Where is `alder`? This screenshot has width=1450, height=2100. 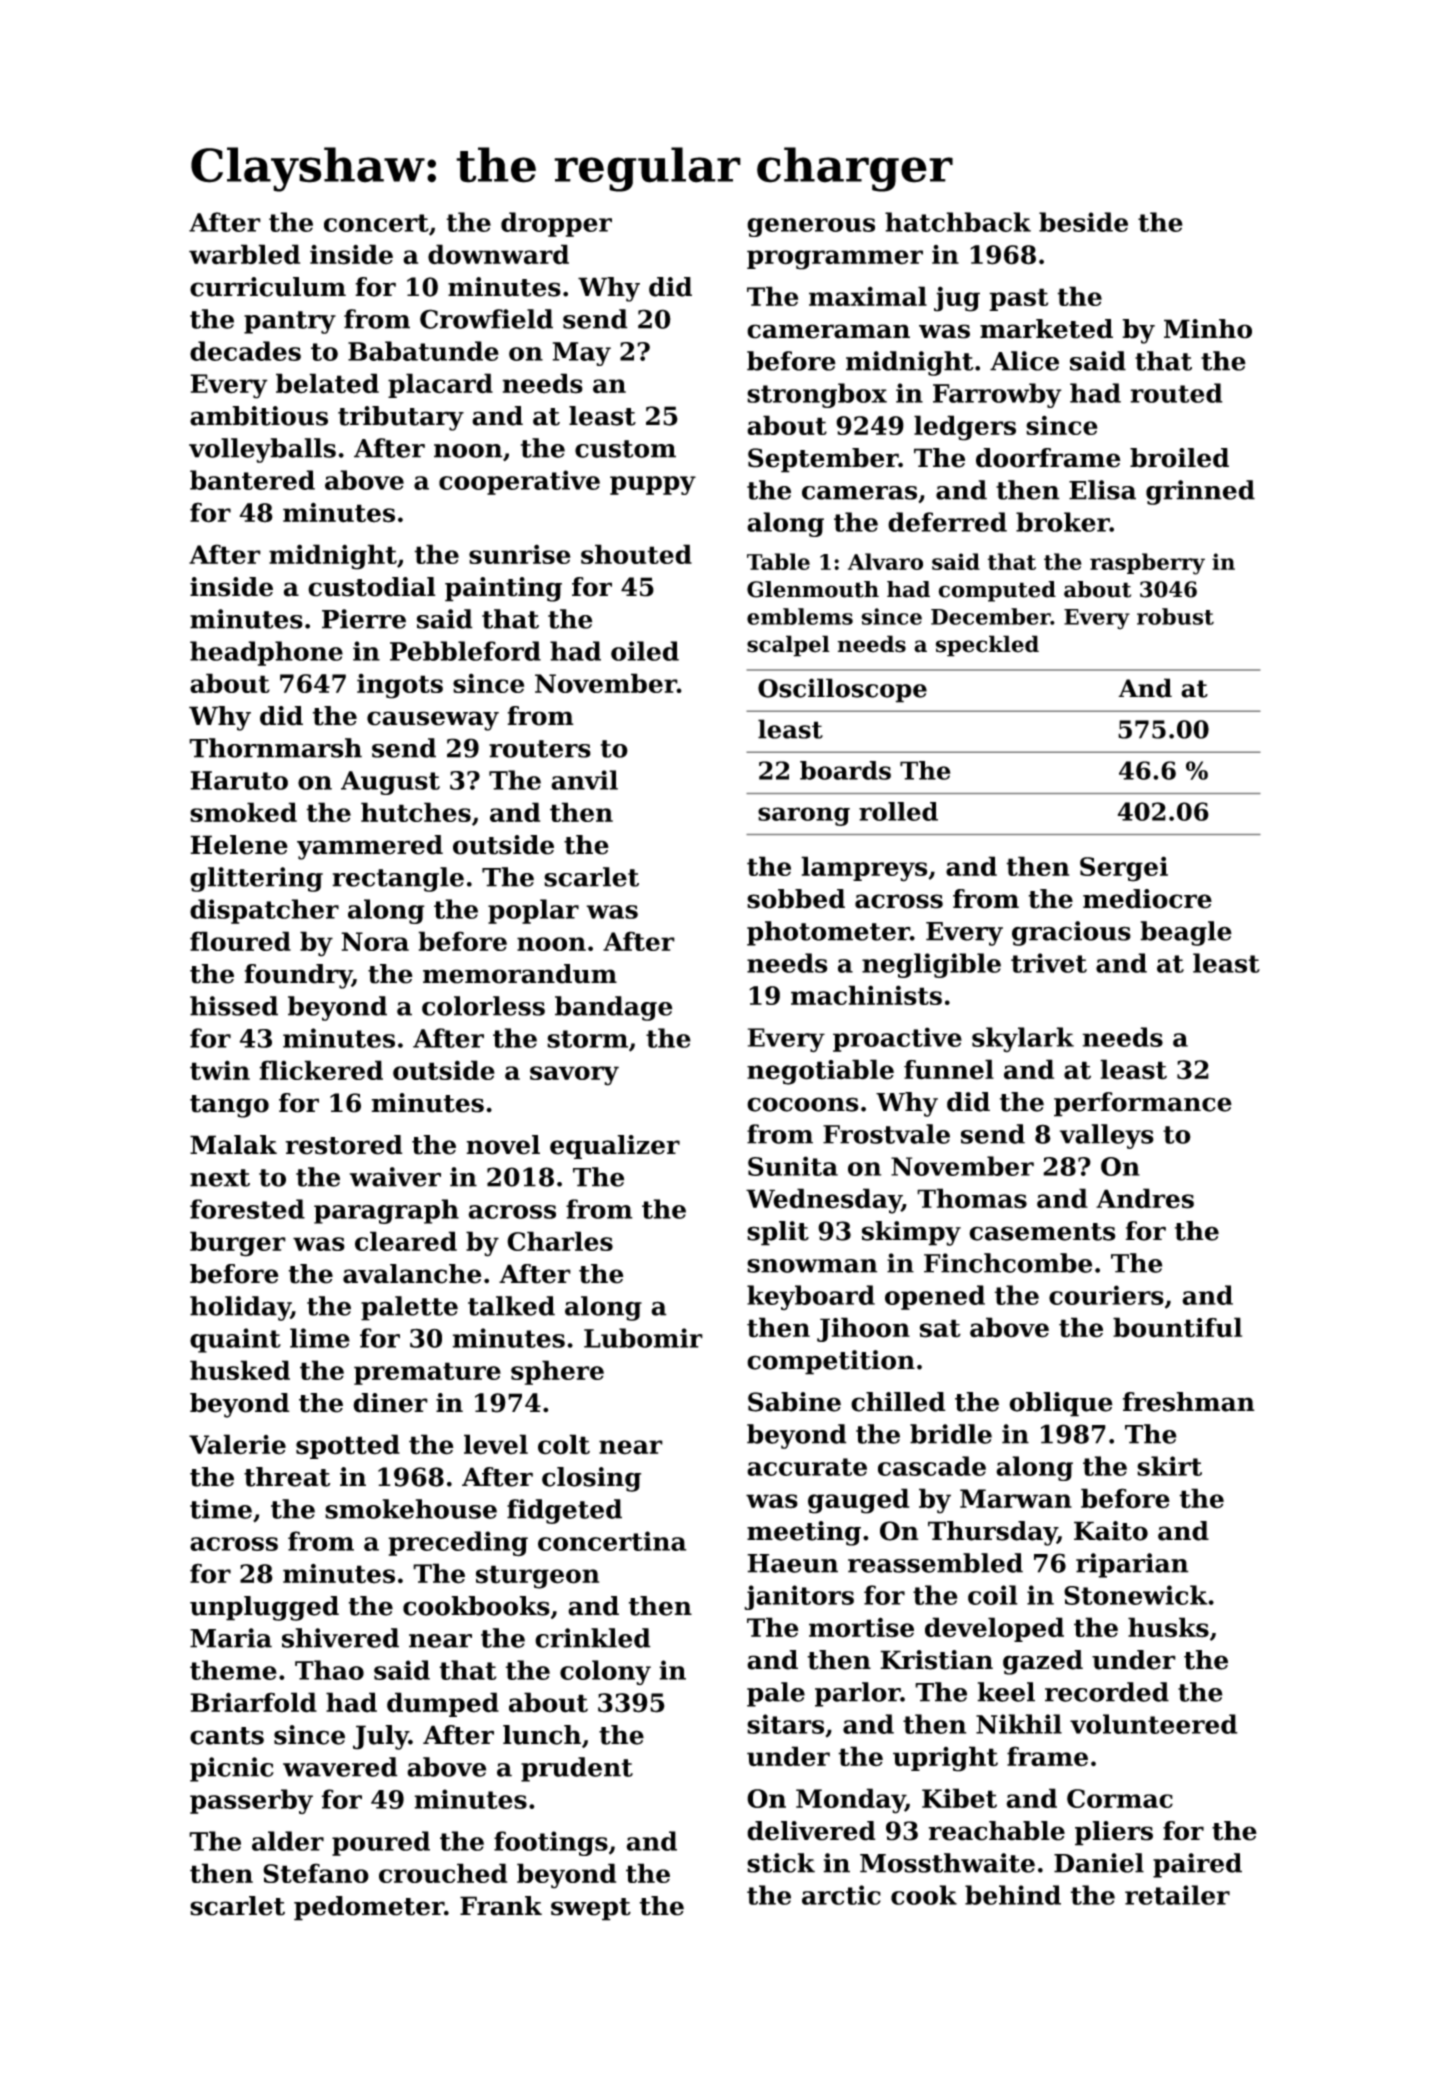 alder is located at coordinates (288, 1841).
